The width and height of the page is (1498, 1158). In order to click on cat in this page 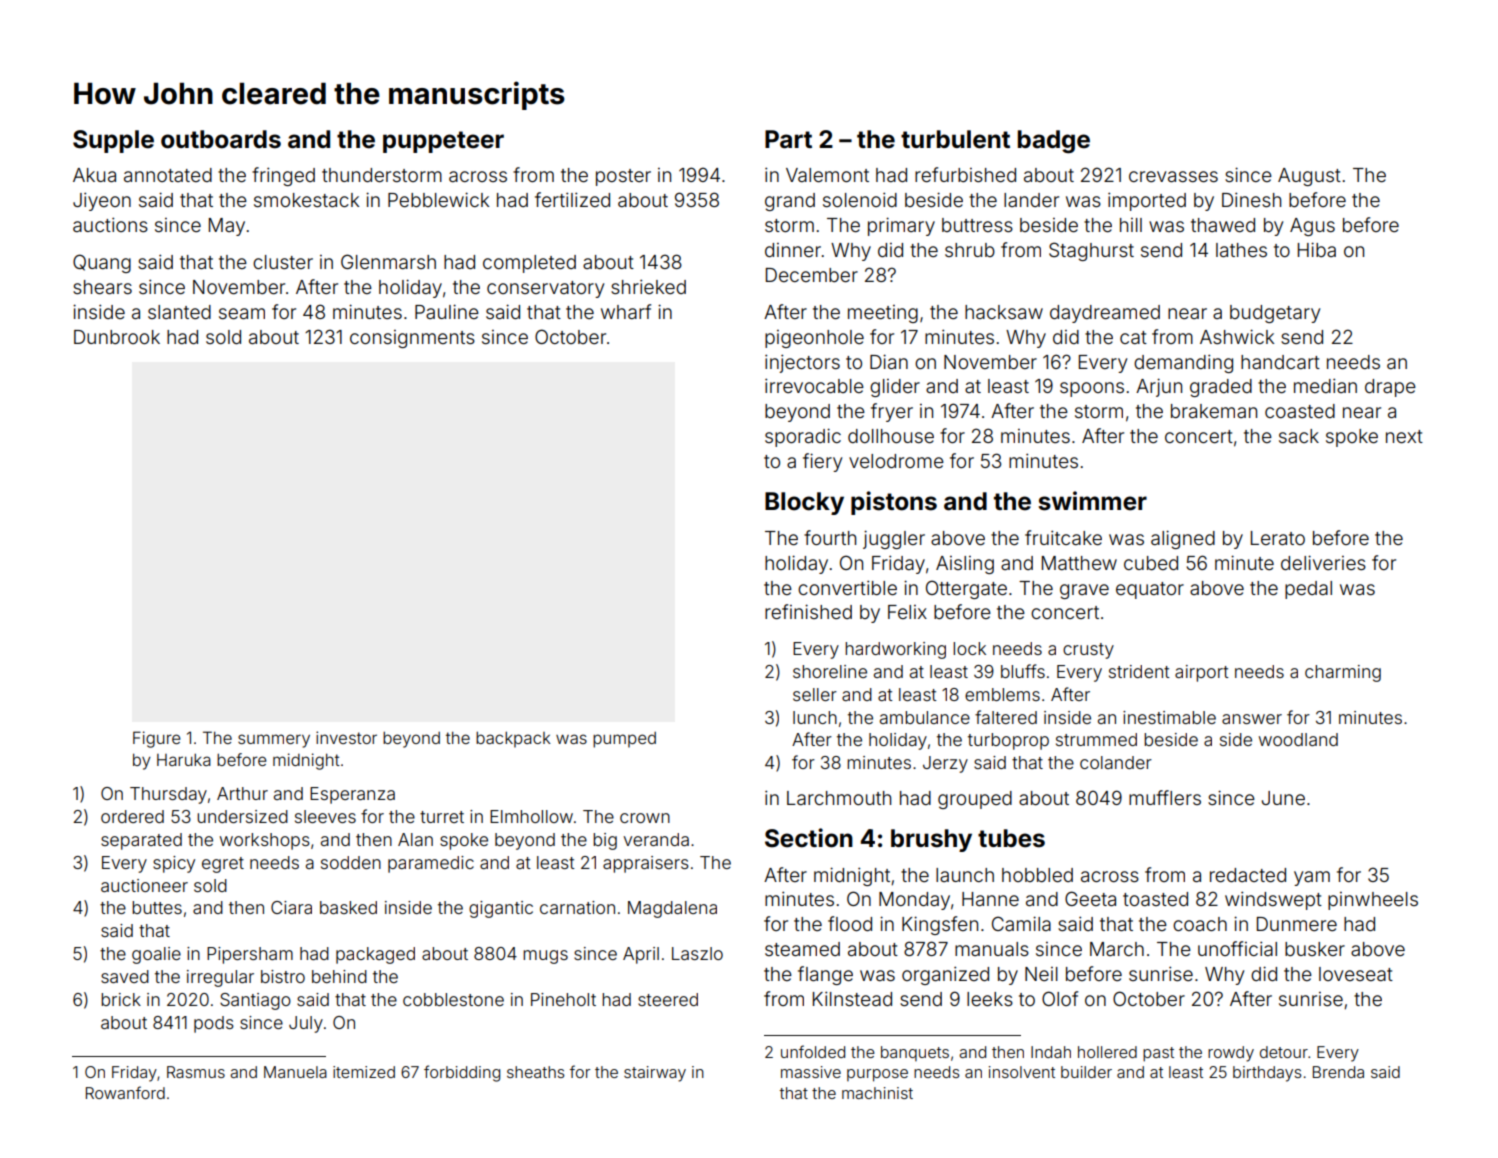, I will do `click(1133, 337)`.
